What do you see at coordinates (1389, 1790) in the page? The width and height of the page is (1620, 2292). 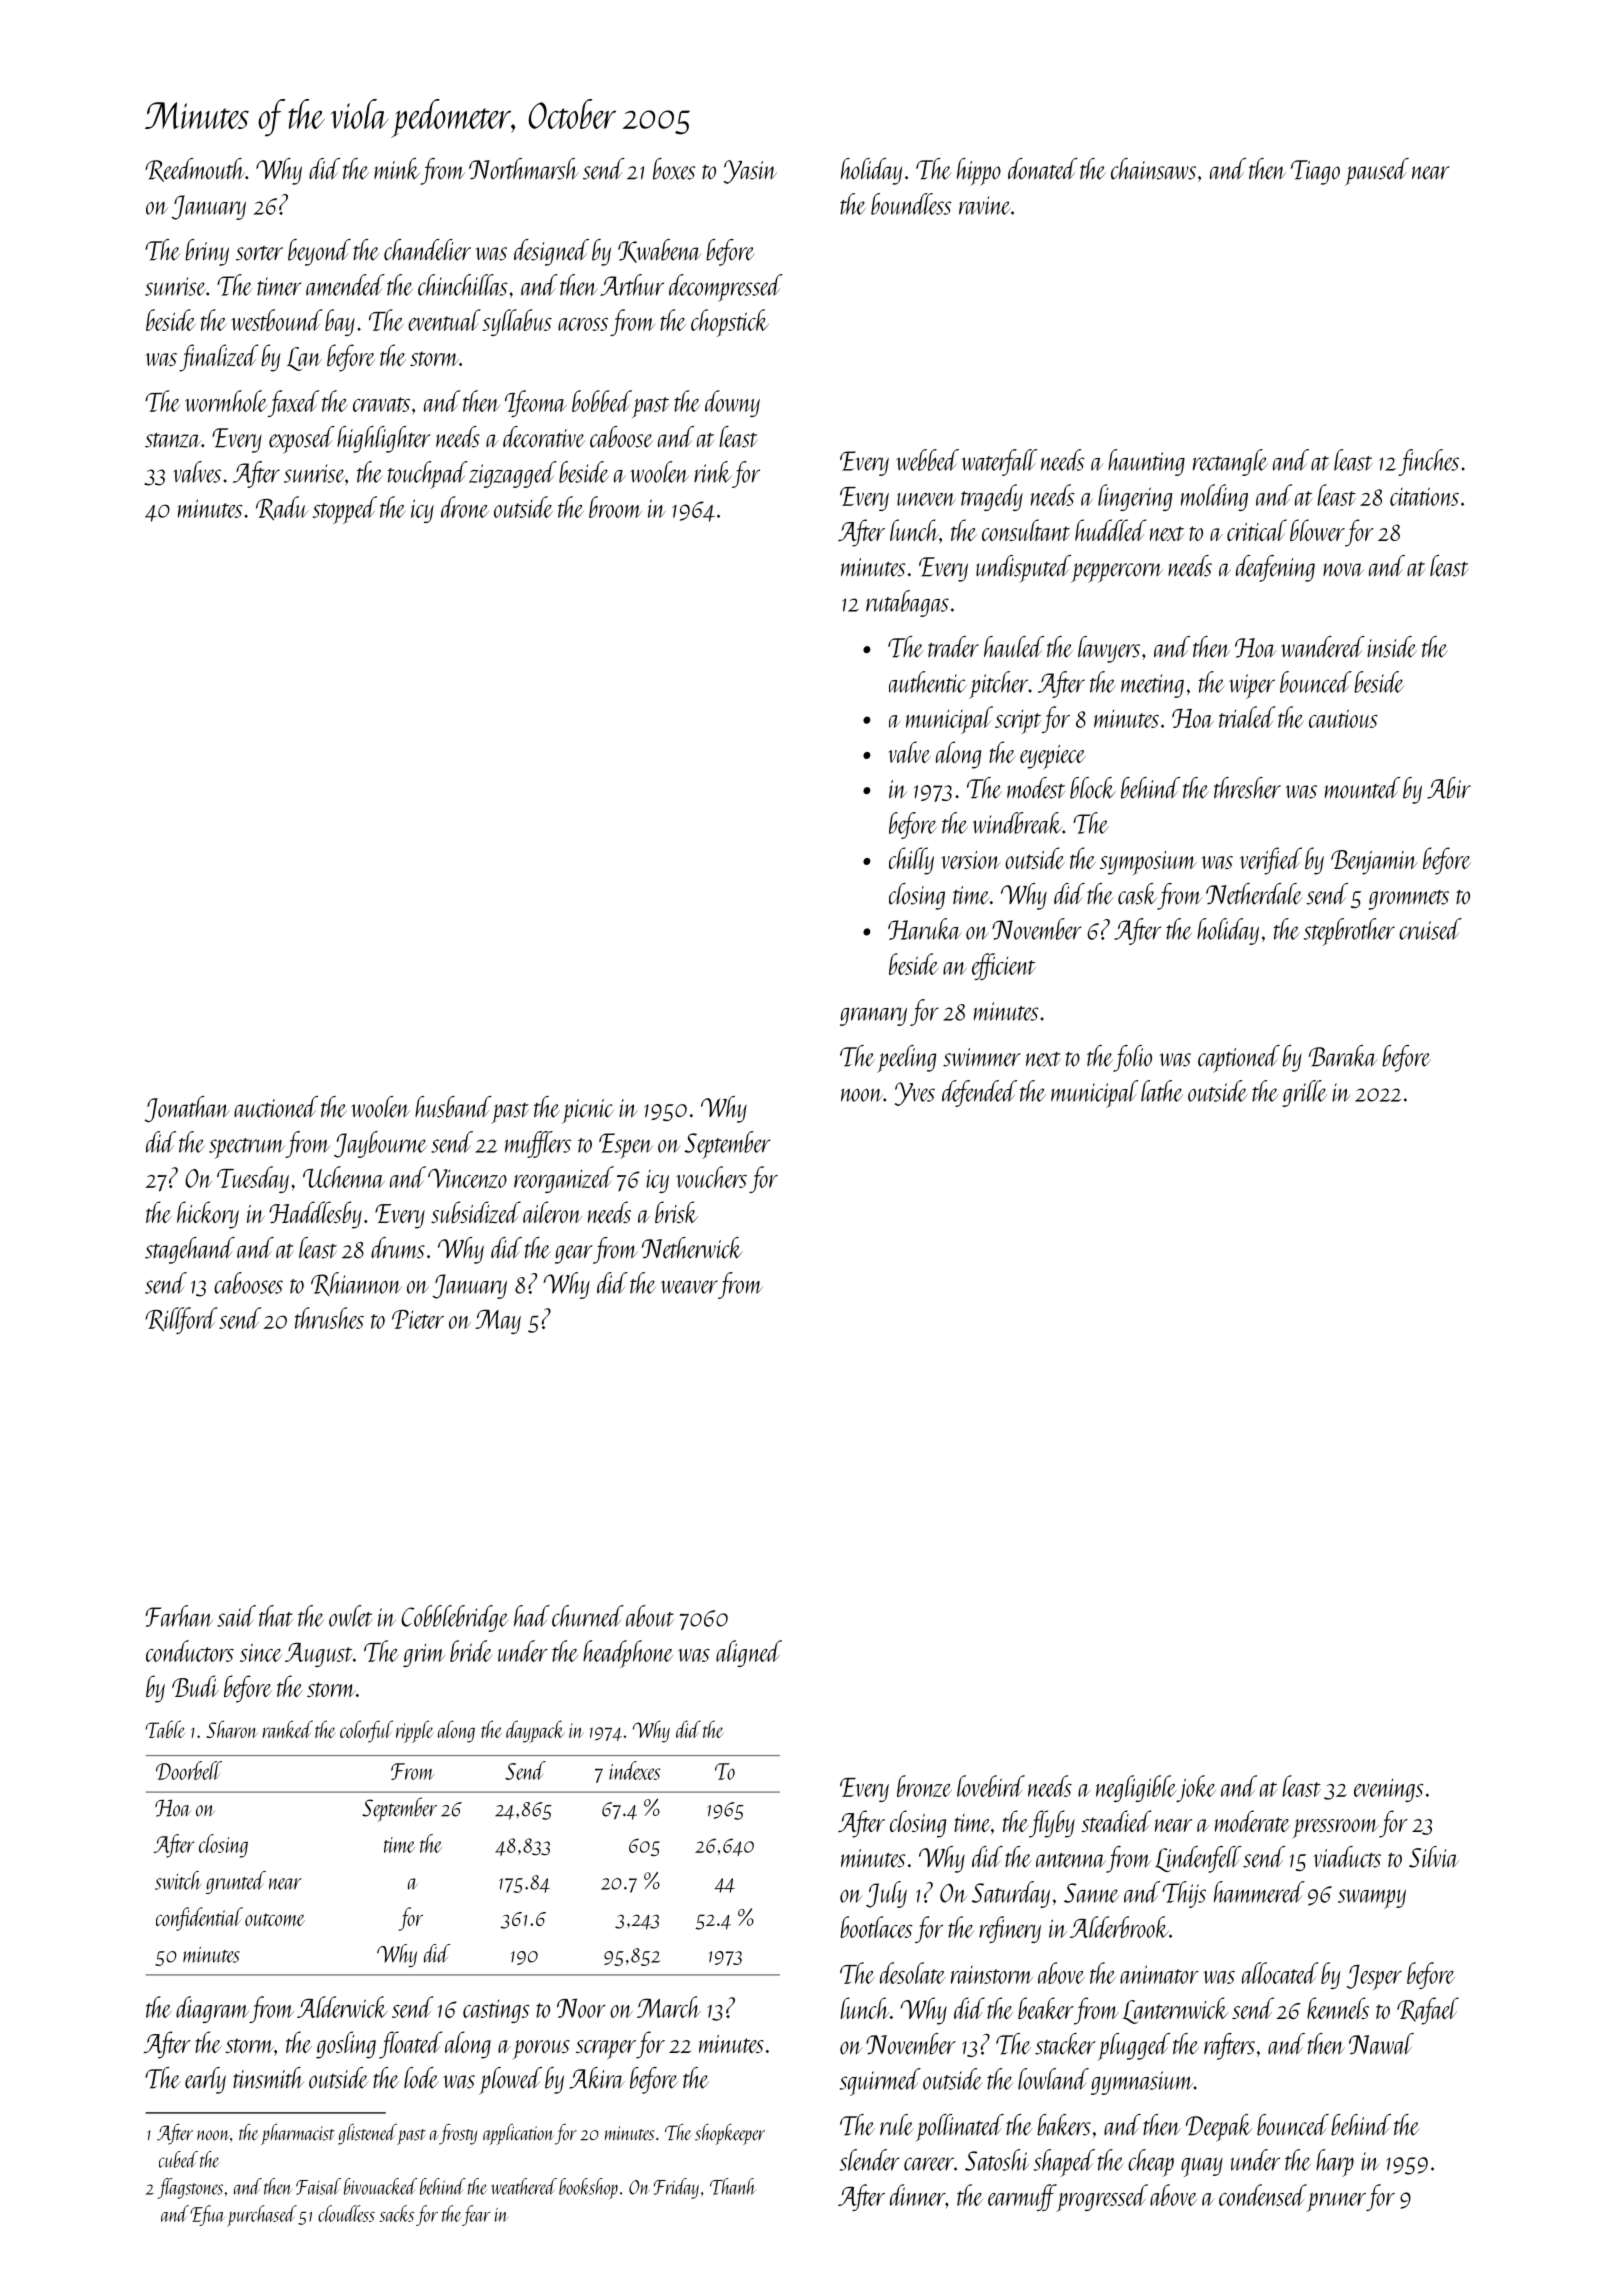 I see `evenings` at bounding box center [1389, 1790].
